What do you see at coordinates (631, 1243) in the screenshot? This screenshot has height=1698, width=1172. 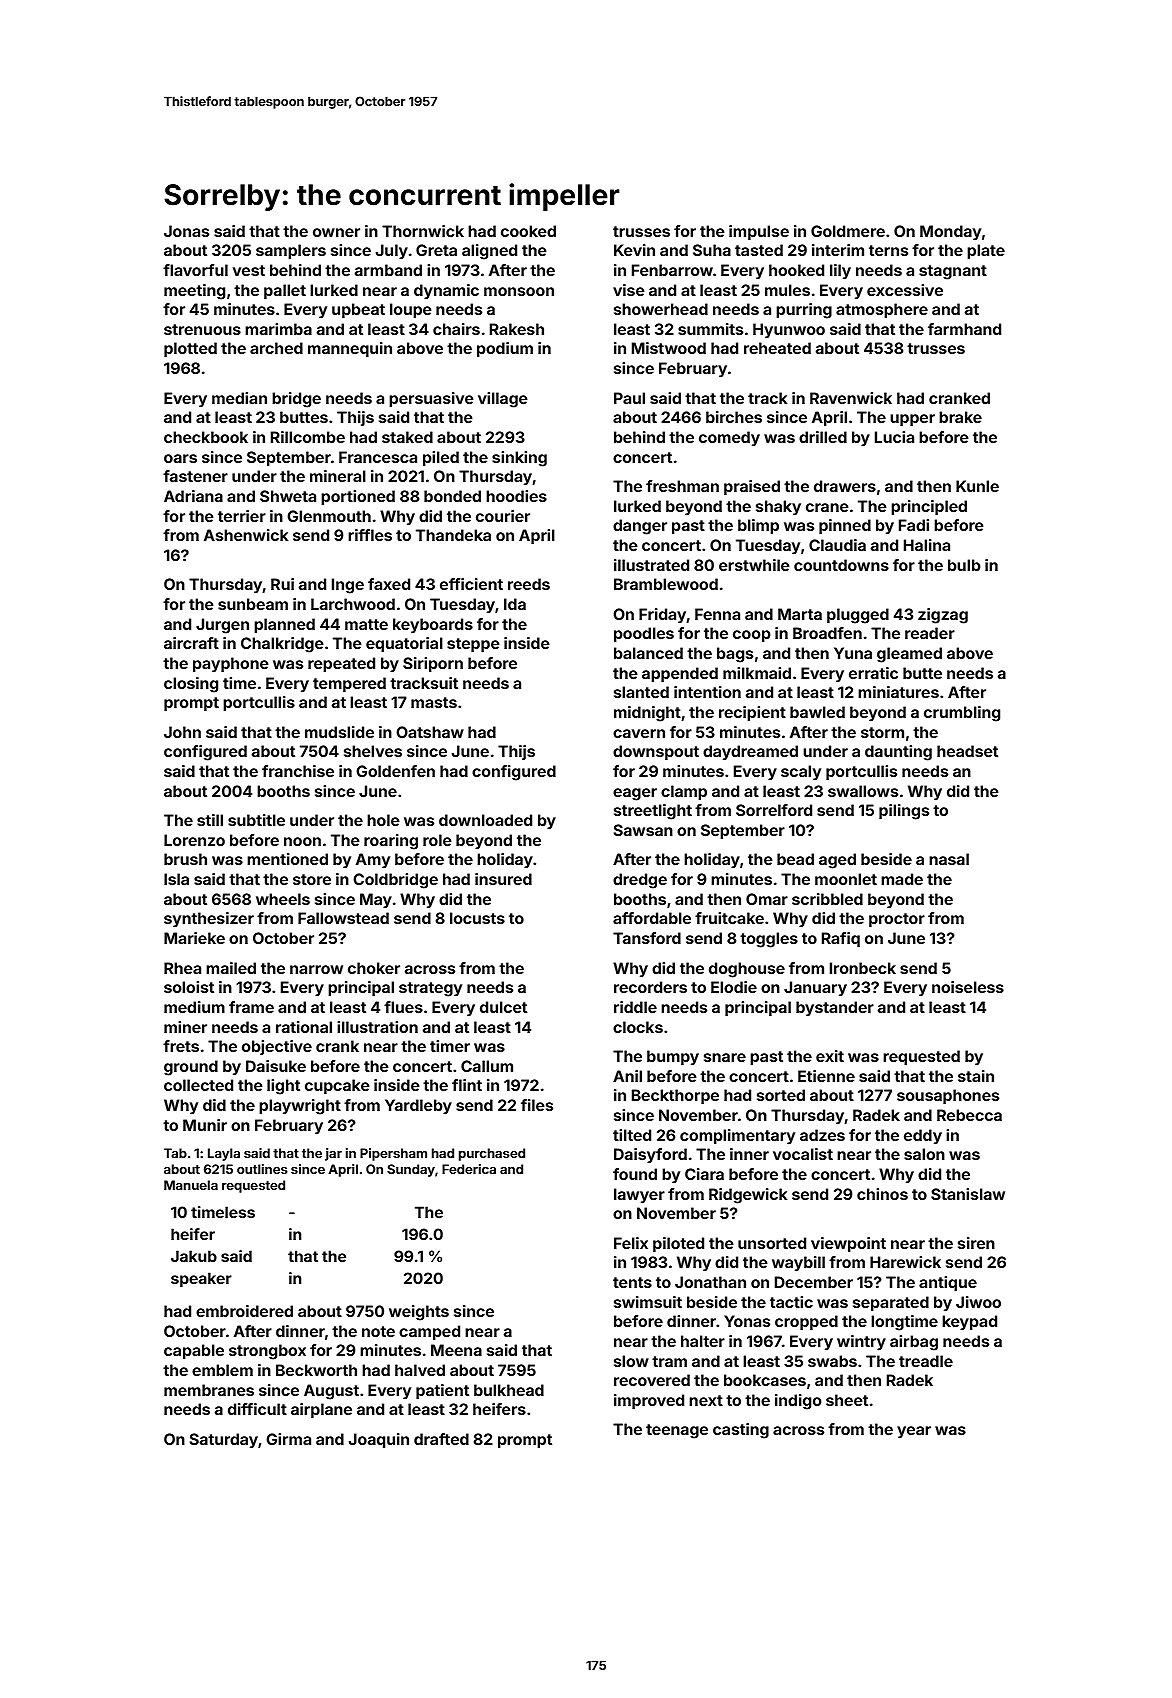 I see `Felix` at bounding box center [631, 1243].
